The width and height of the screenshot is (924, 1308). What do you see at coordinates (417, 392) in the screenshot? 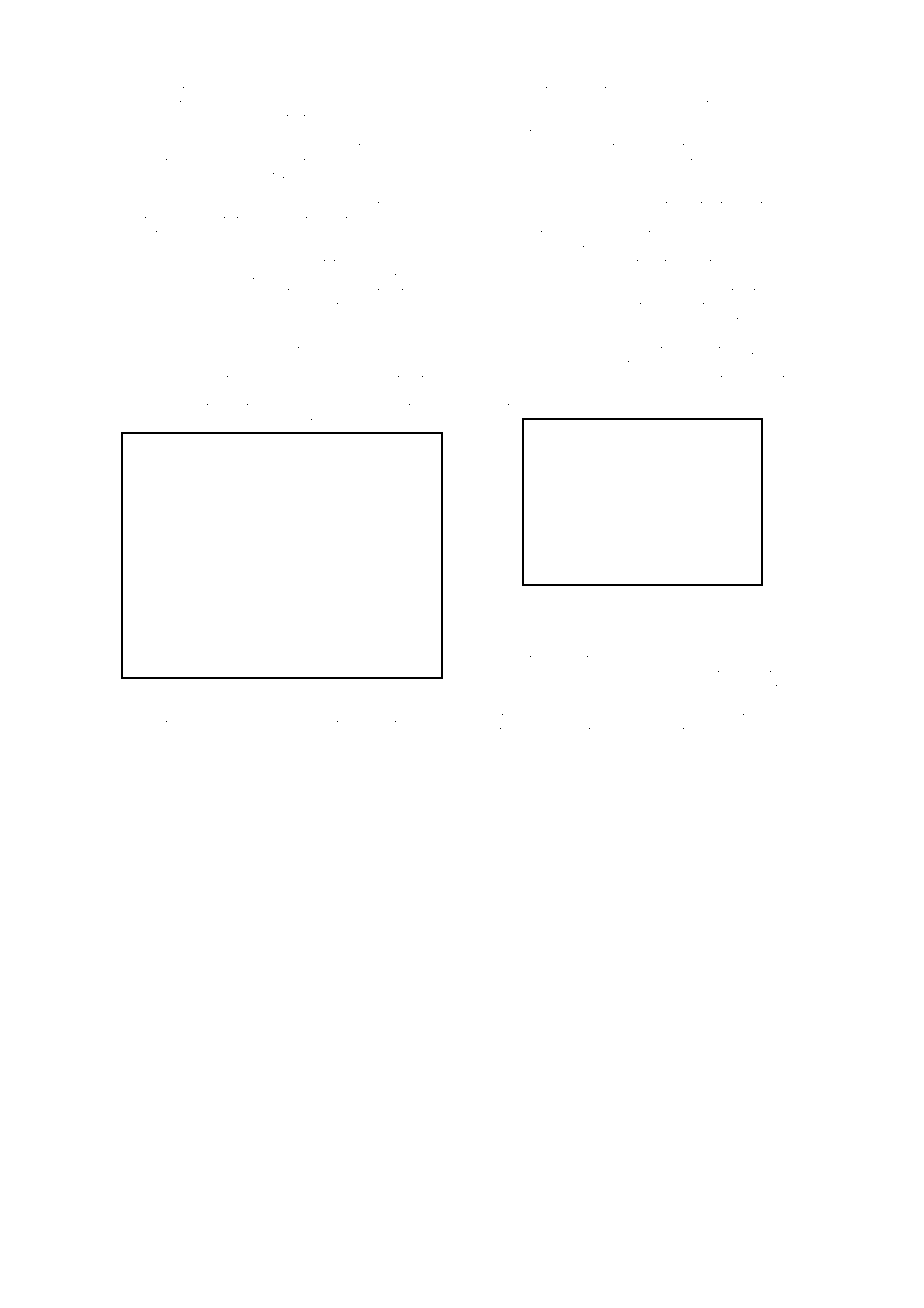
I see `Esteban` at bounding box center [417, 392].
